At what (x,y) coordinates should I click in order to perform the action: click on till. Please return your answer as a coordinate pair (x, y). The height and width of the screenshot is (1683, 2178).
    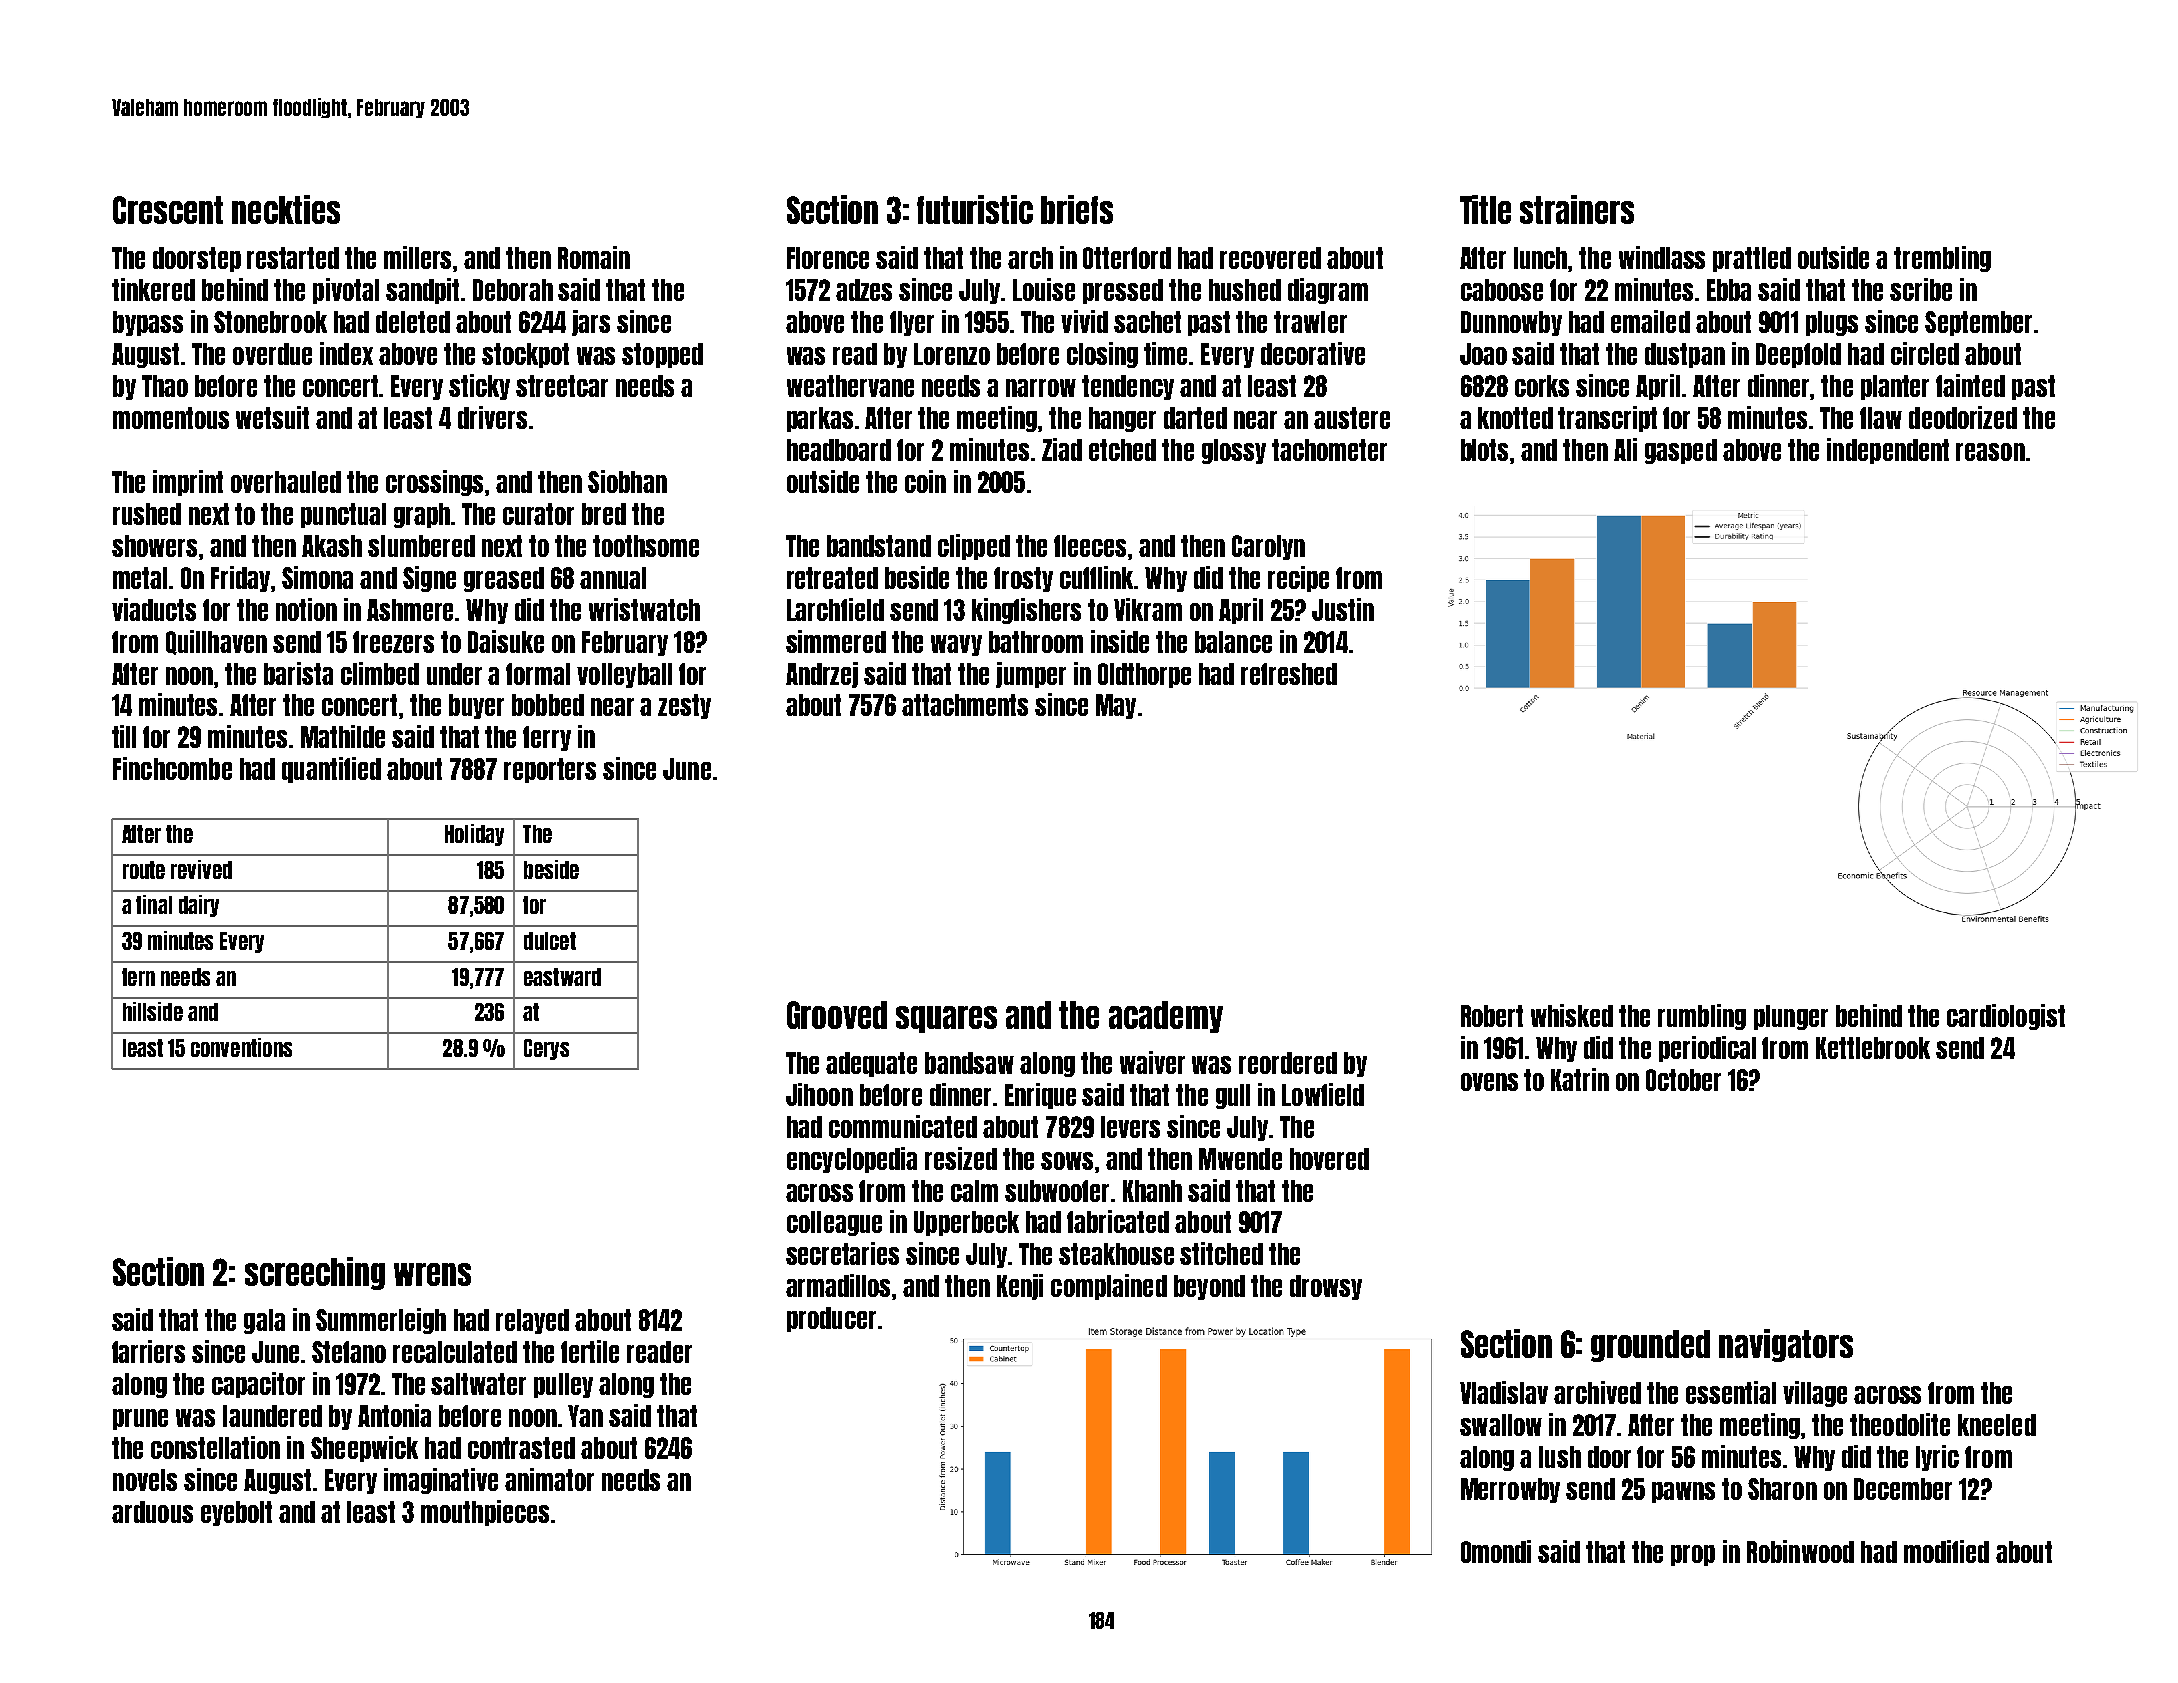
    Looking at the image, I should click on (124, 736).
